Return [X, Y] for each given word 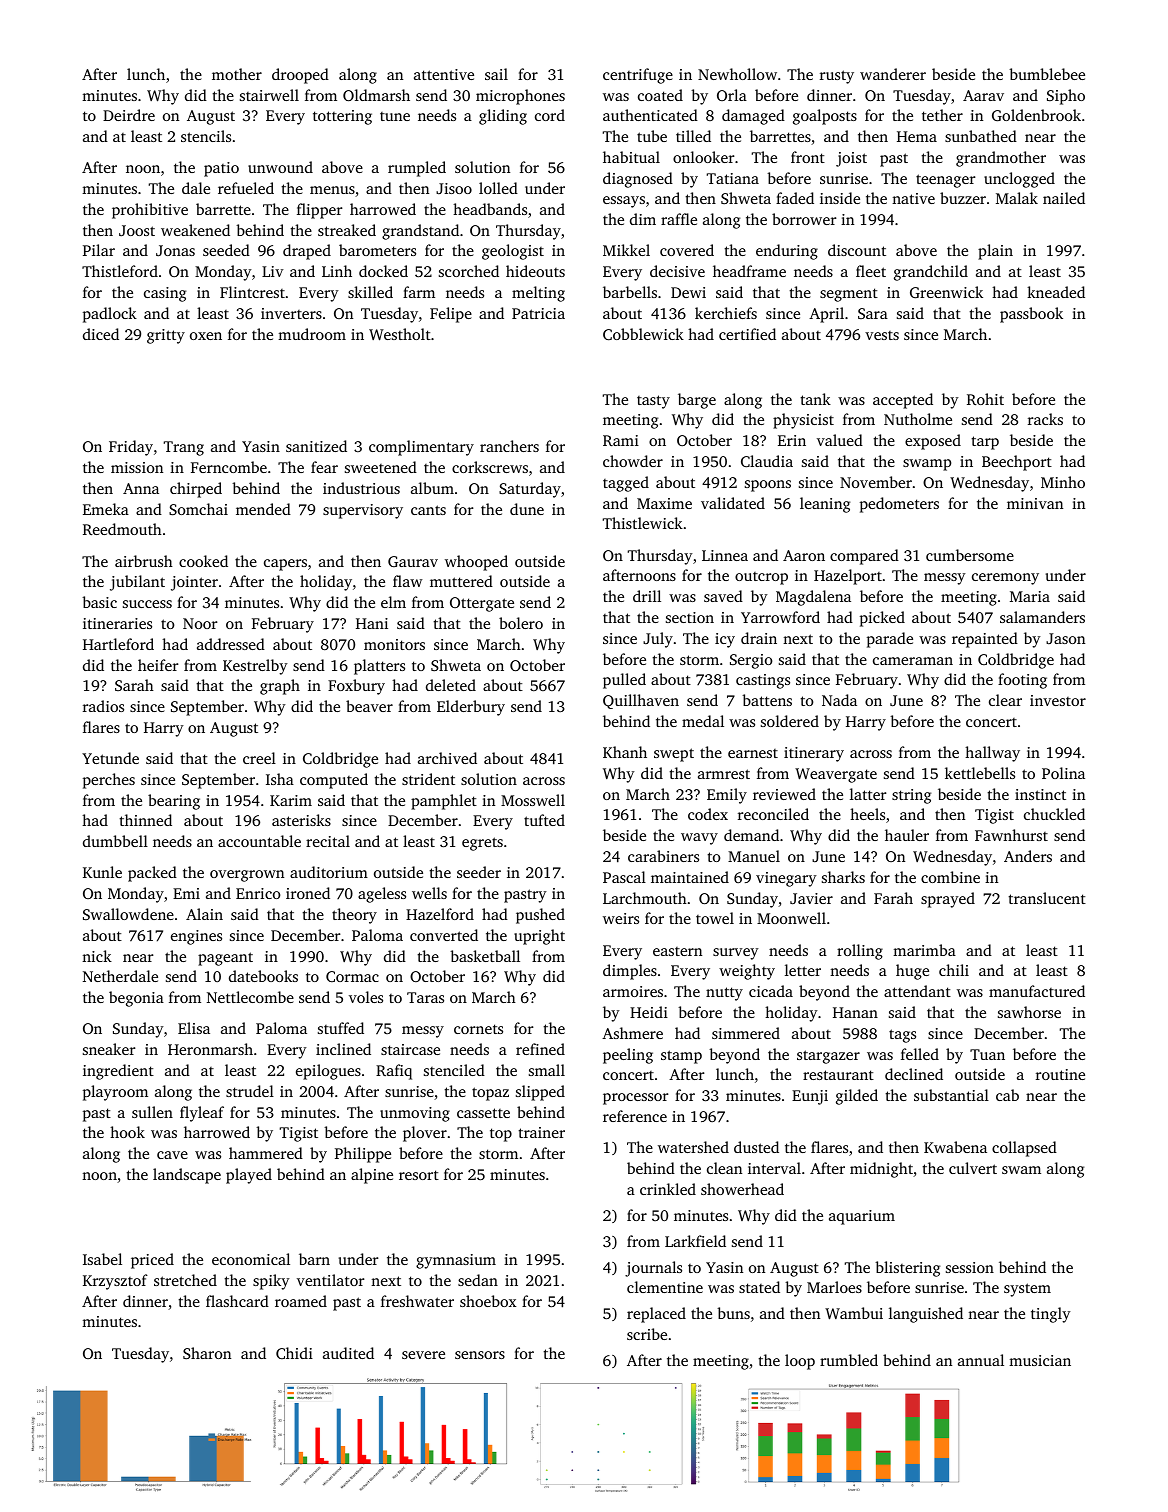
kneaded [1056, 292]
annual [981, 1360]
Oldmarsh [376, 95]
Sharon [207, 1353]
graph [280, 687]
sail [496, 74]
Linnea [725, 555]
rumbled [849, 1360]
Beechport [1017, 463]
